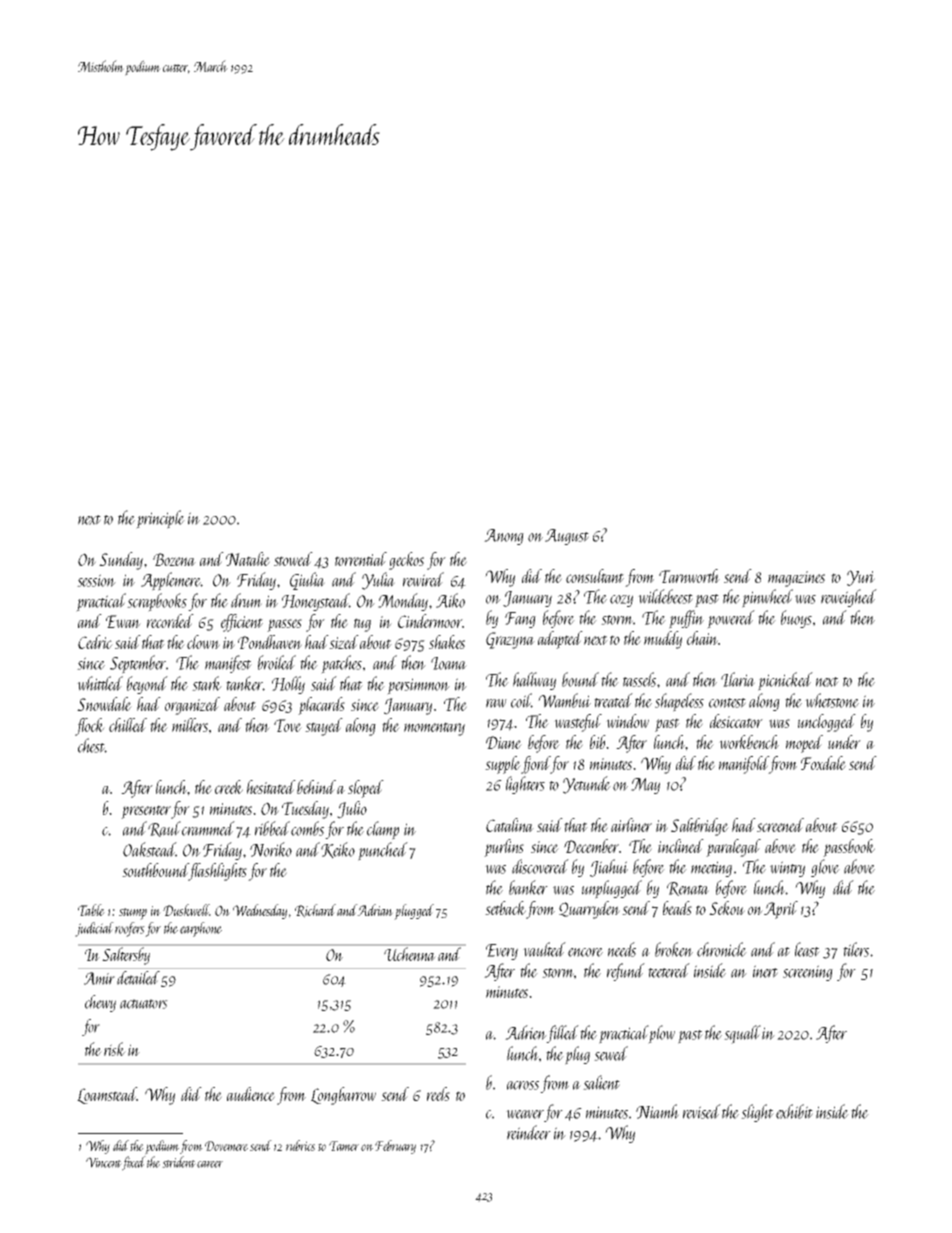 The image size is (952, 1233). What do you see at coordinates (765, 971) in the document?
I see `inert` at bounding box center [765, 971].
